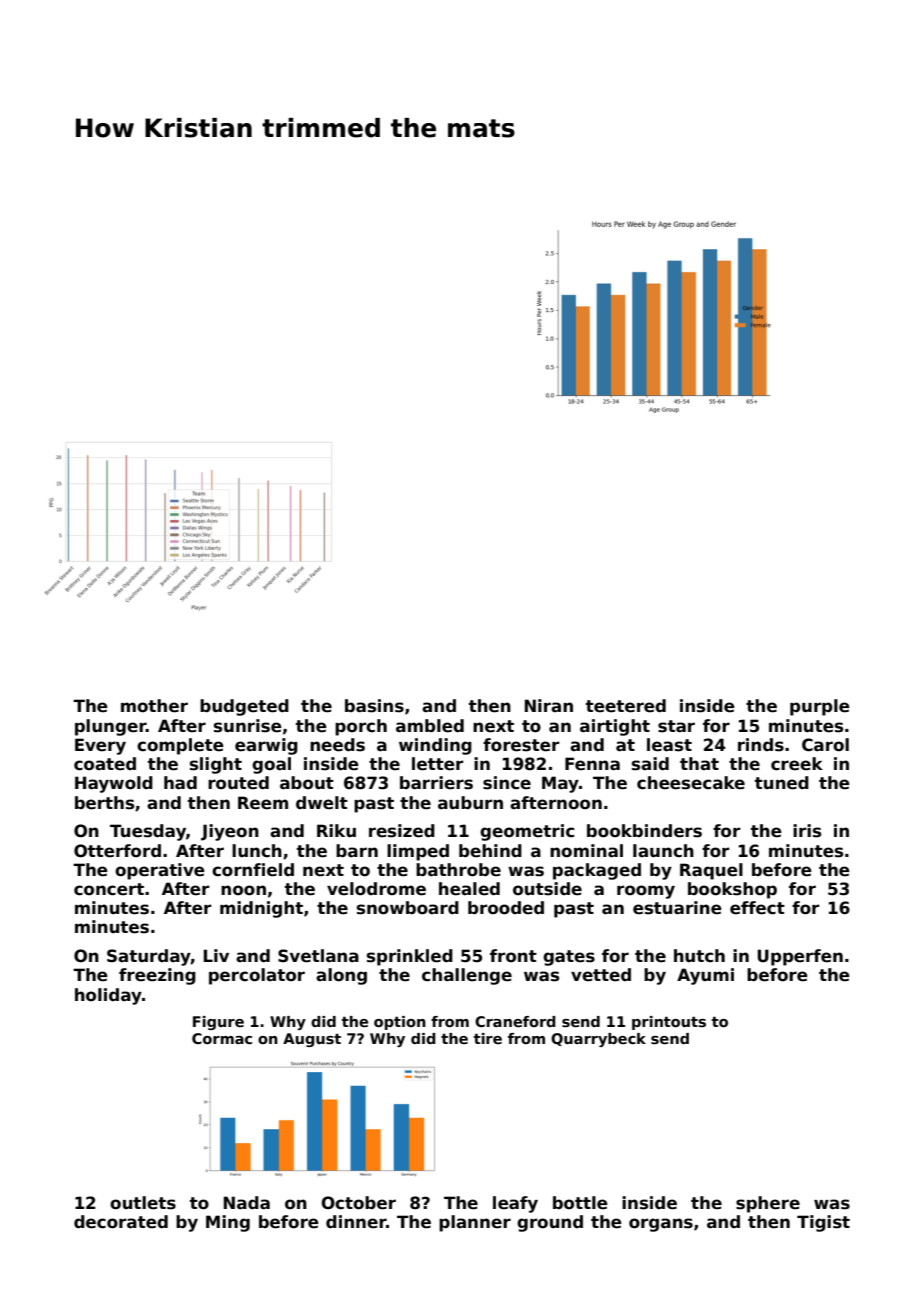 This document has width=924, height=1308. Describe the element at coordinates (400, 1023) in the document. I see `option` at that location.
